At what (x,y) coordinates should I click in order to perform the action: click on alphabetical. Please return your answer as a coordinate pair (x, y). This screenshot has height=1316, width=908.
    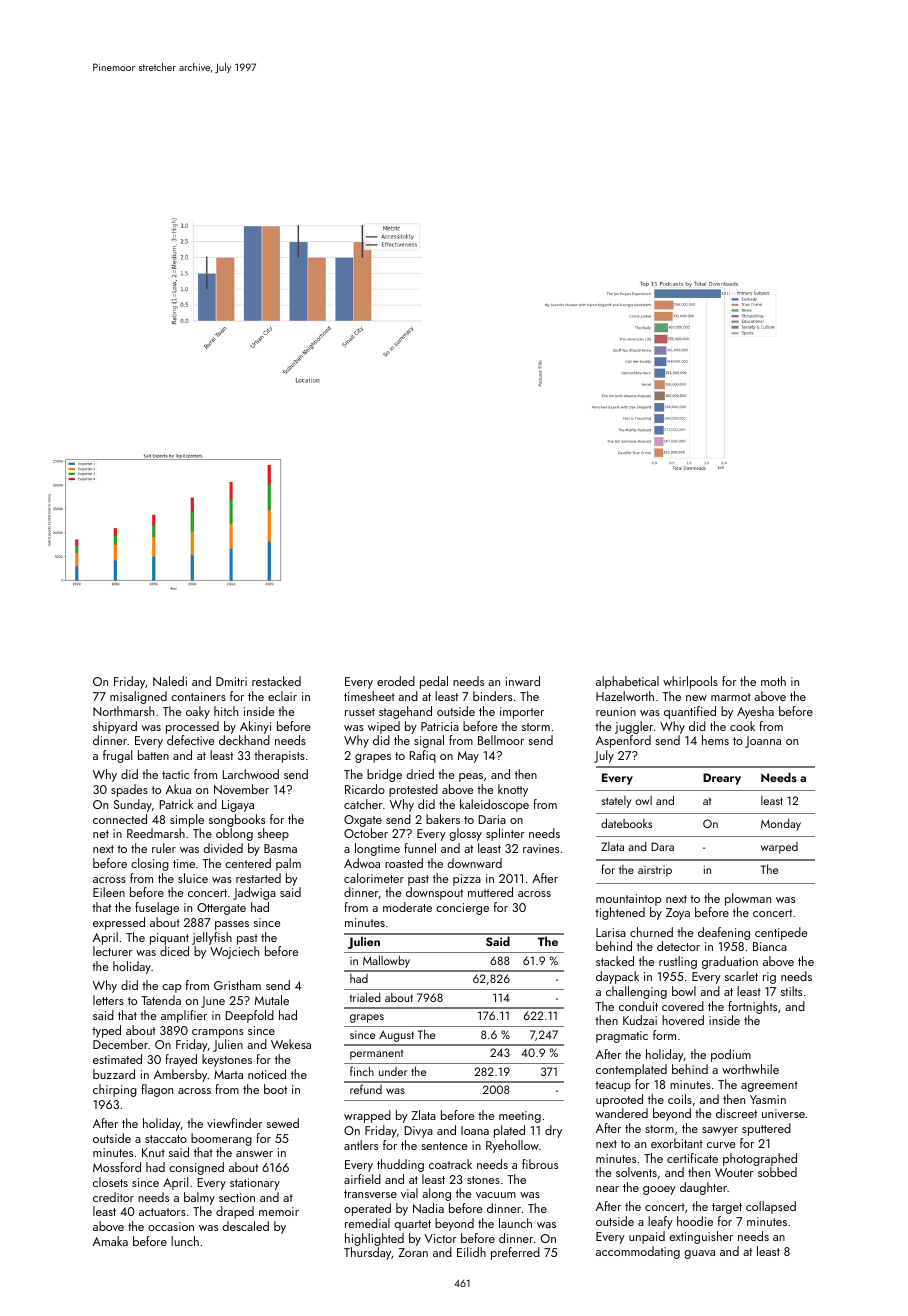
    Looking at the image, I should click on (627, 682).
